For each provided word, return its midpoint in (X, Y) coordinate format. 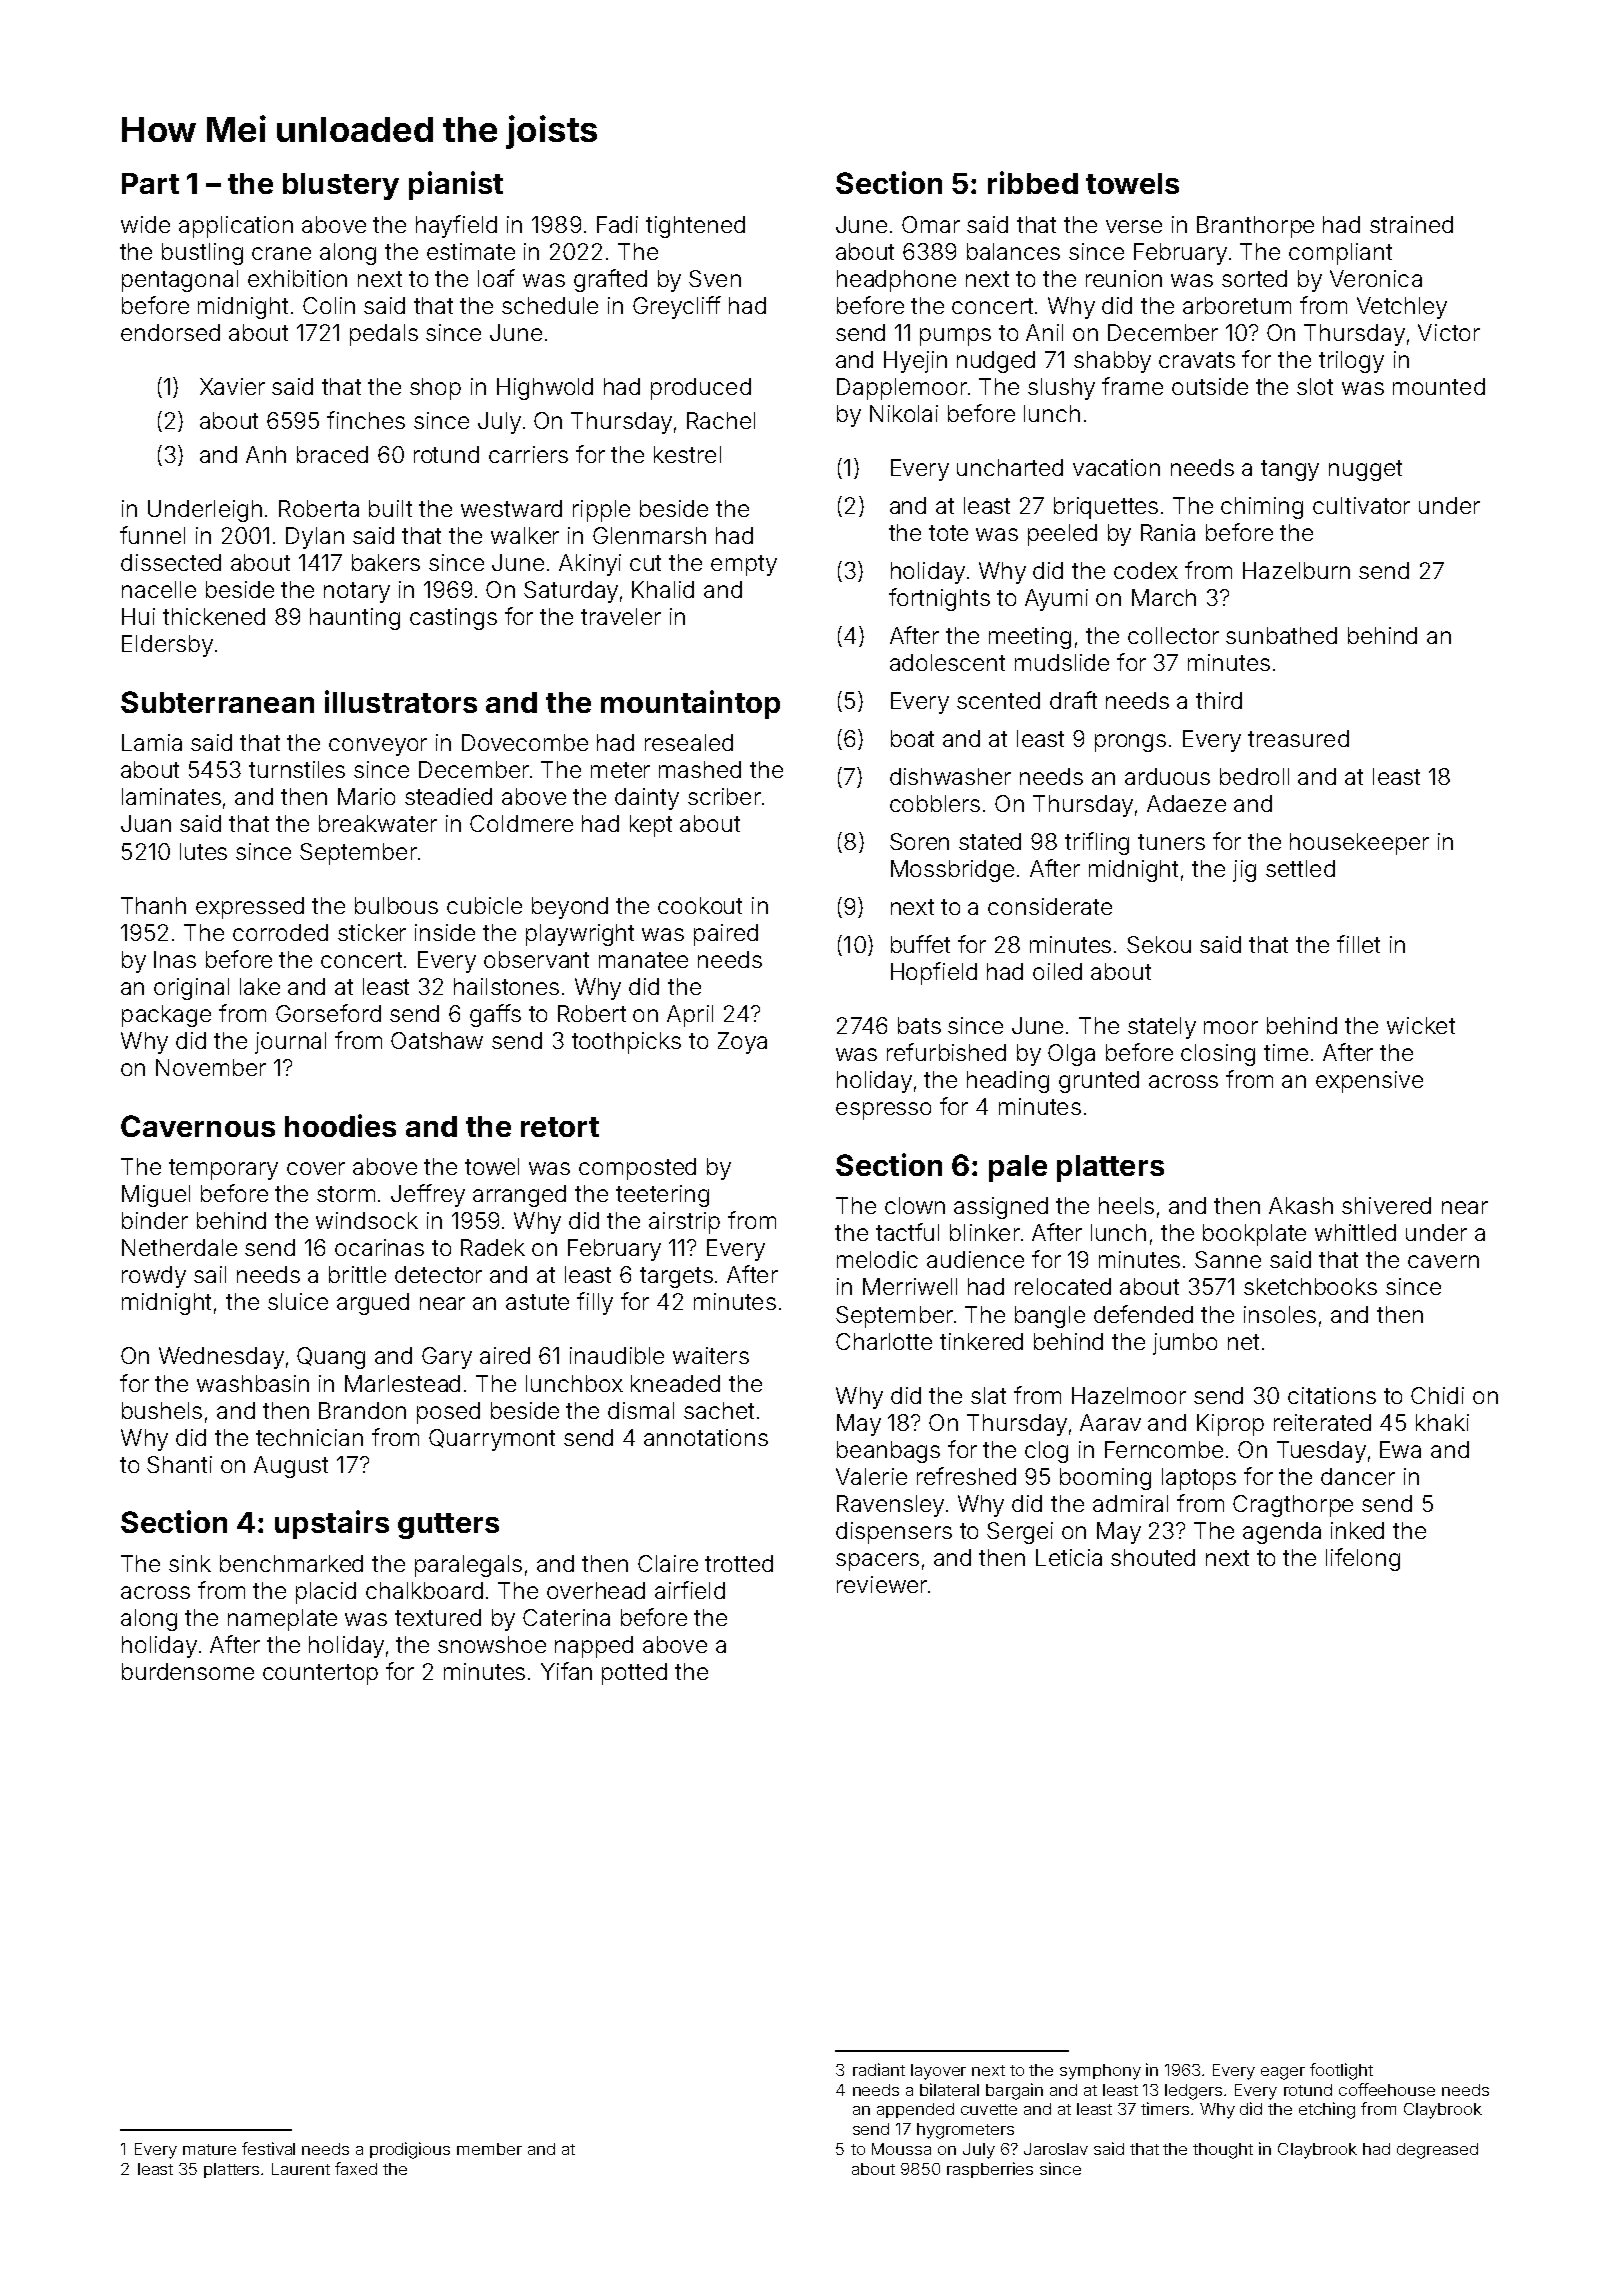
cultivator (1361, 505)
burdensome (188, 1671)
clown (915, 1205)
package (166, 1016)
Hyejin (915, 362)
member (489, 2149)
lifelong (1363, 1559)
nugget (1365, 470)
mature (209, 2149)
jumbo (1185, 1344)
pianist (456, 185)
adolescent (947, 662)
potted (634, 1674)
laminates (171, 796)
